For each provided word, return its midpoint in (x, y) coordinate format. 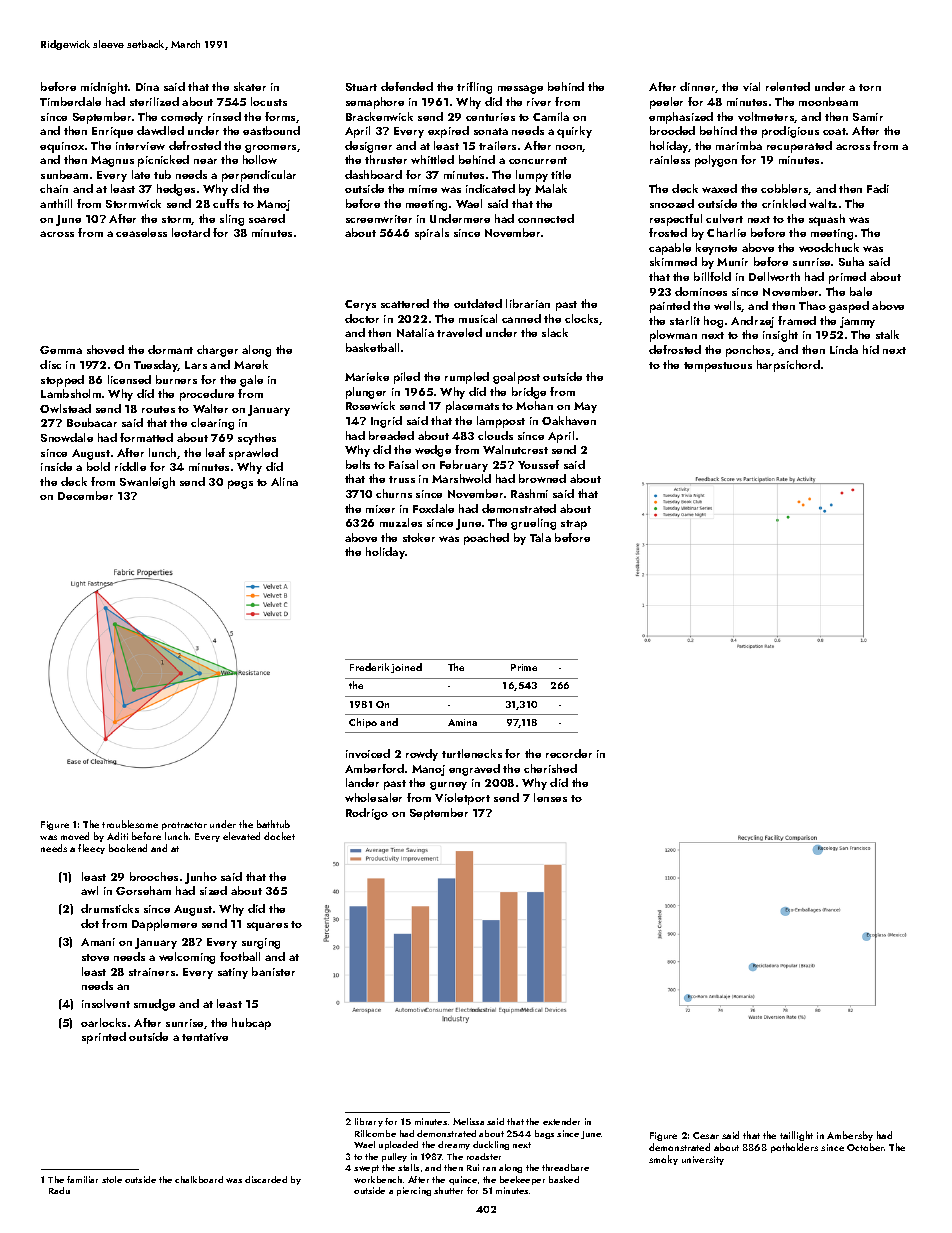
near (205, 161)
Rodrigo (367, 814)
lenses (550, 797)
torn (870, 87)
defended (407, 86)
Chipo (363, 723)
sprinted (104, 1038)
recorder (569, 753)
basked (564, 1179)
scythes (257, 439)
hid (871, 349)
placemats (472, 407)
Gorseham (143, 890)
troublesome (130, 824)
